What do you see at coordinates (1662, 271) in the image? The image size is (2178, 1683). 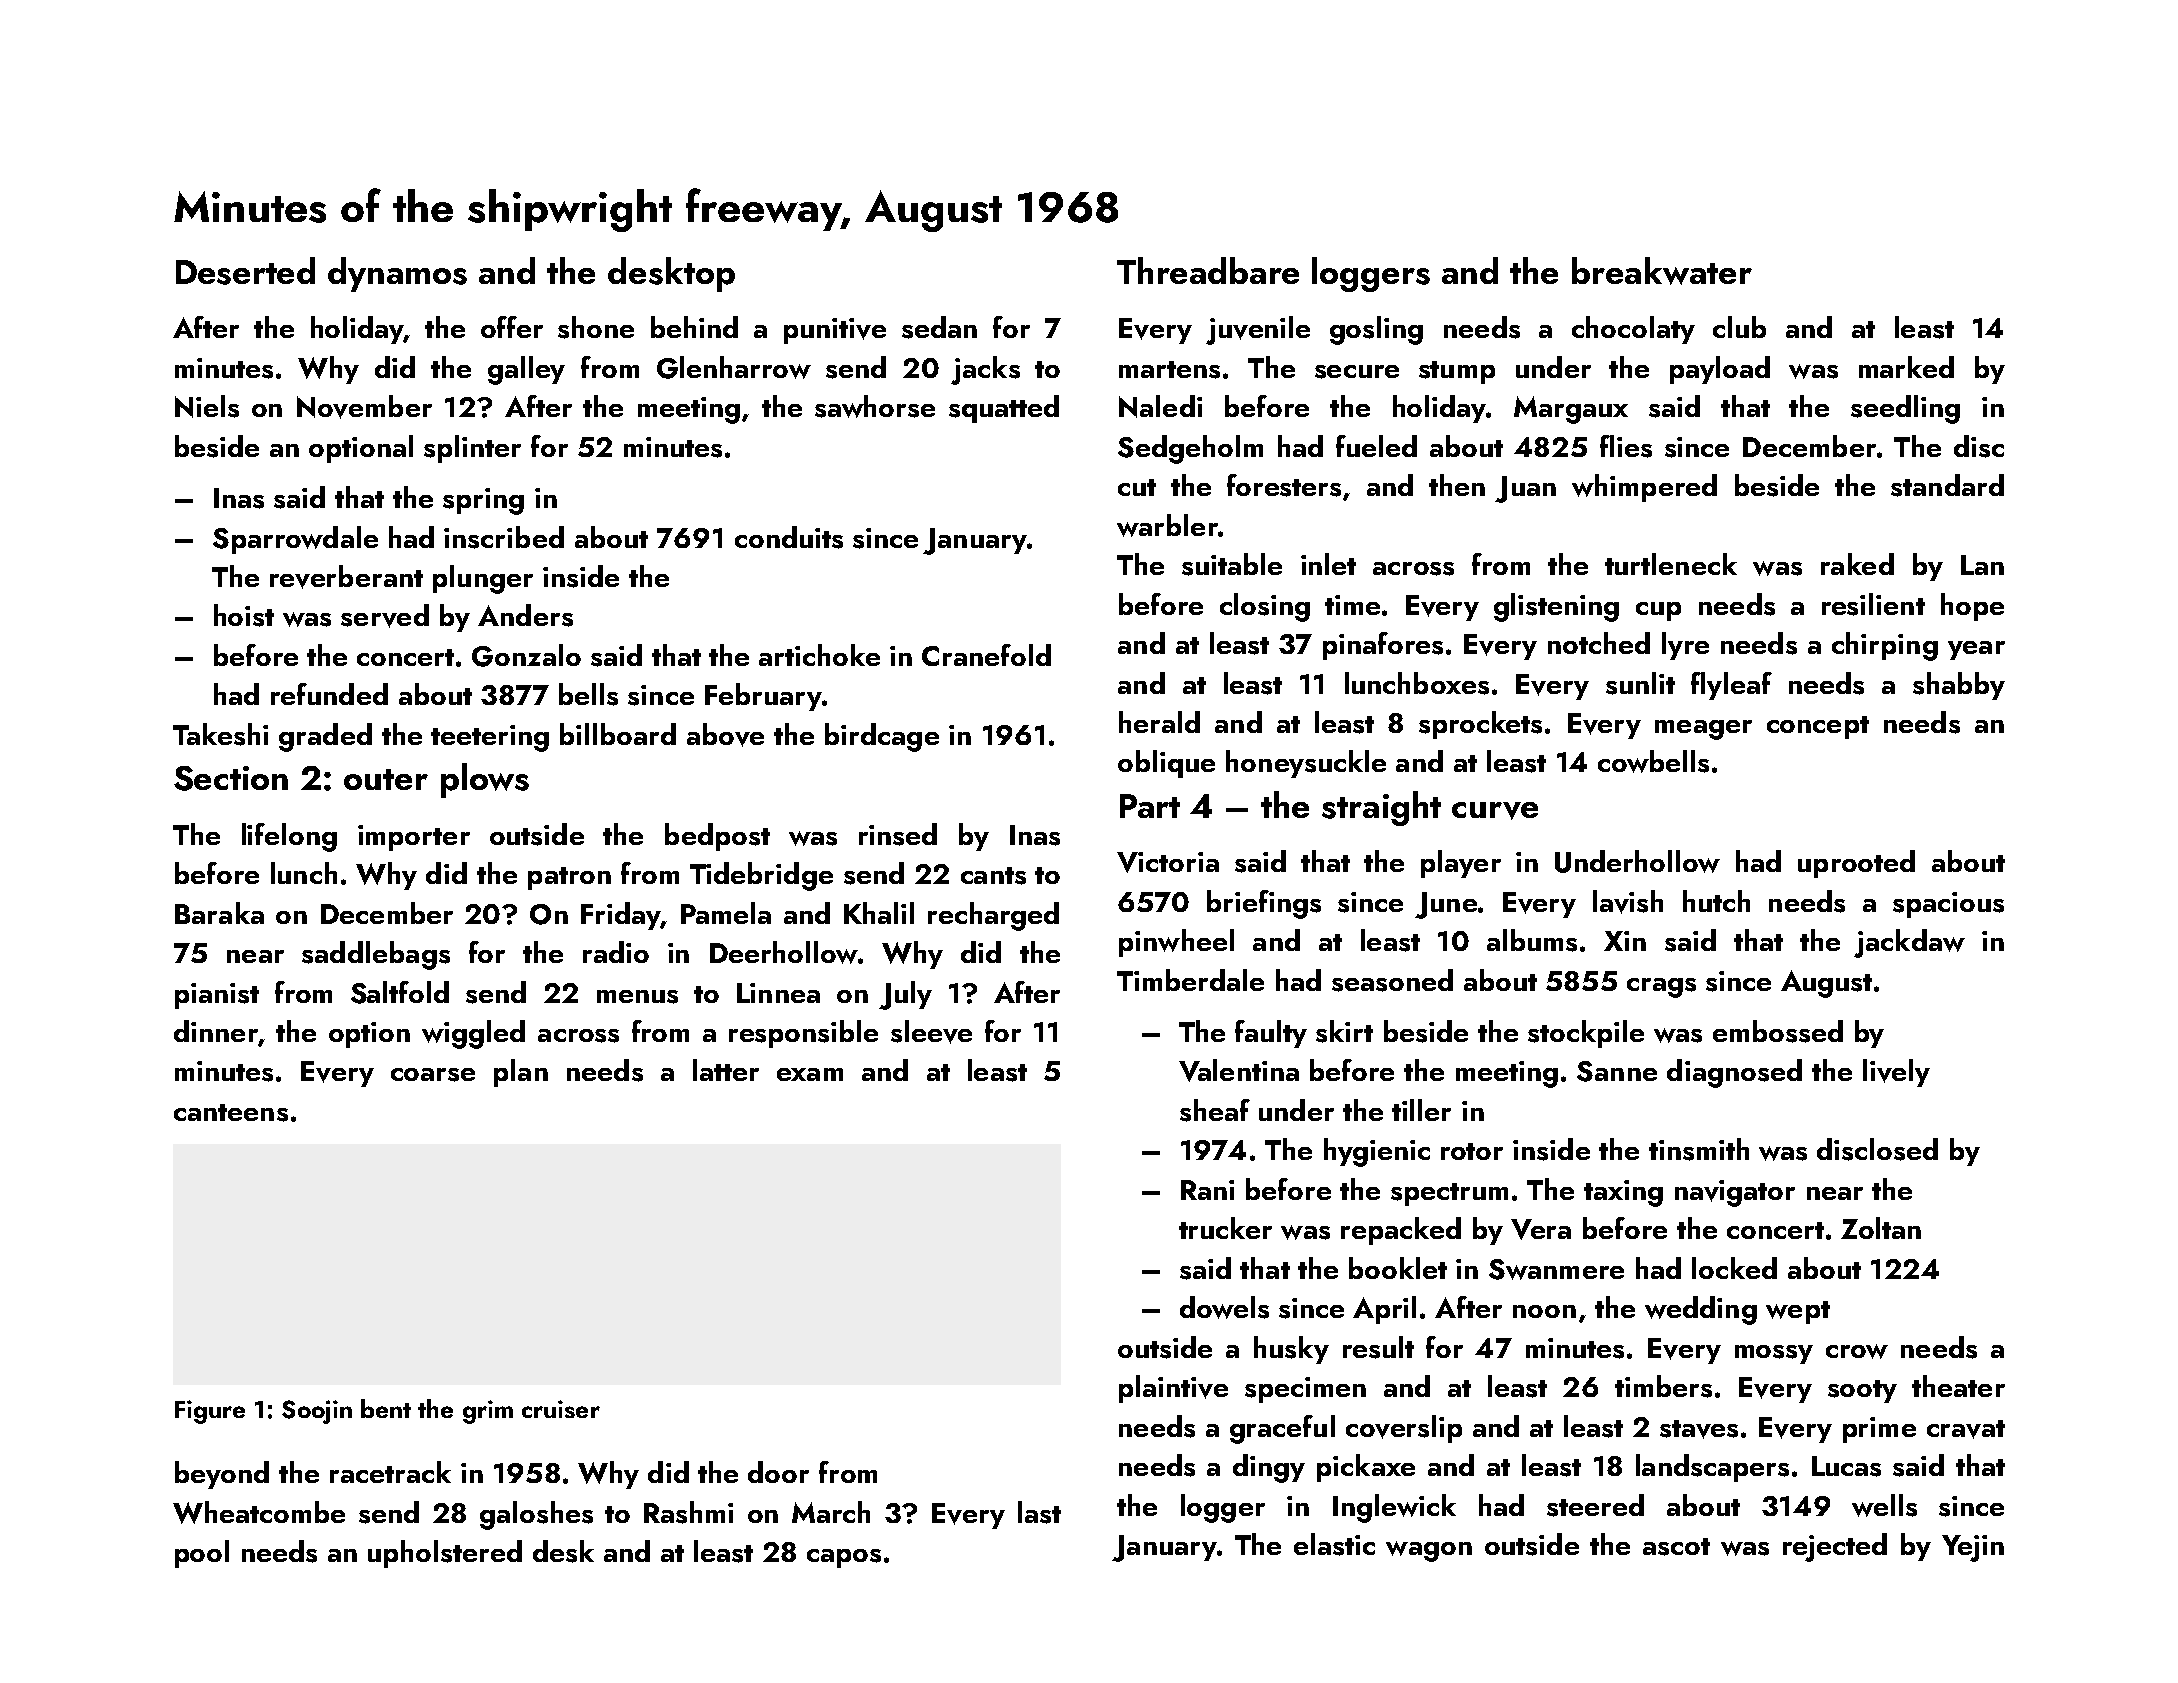 I see `breakwater` at bounding box center [1662, 271].
